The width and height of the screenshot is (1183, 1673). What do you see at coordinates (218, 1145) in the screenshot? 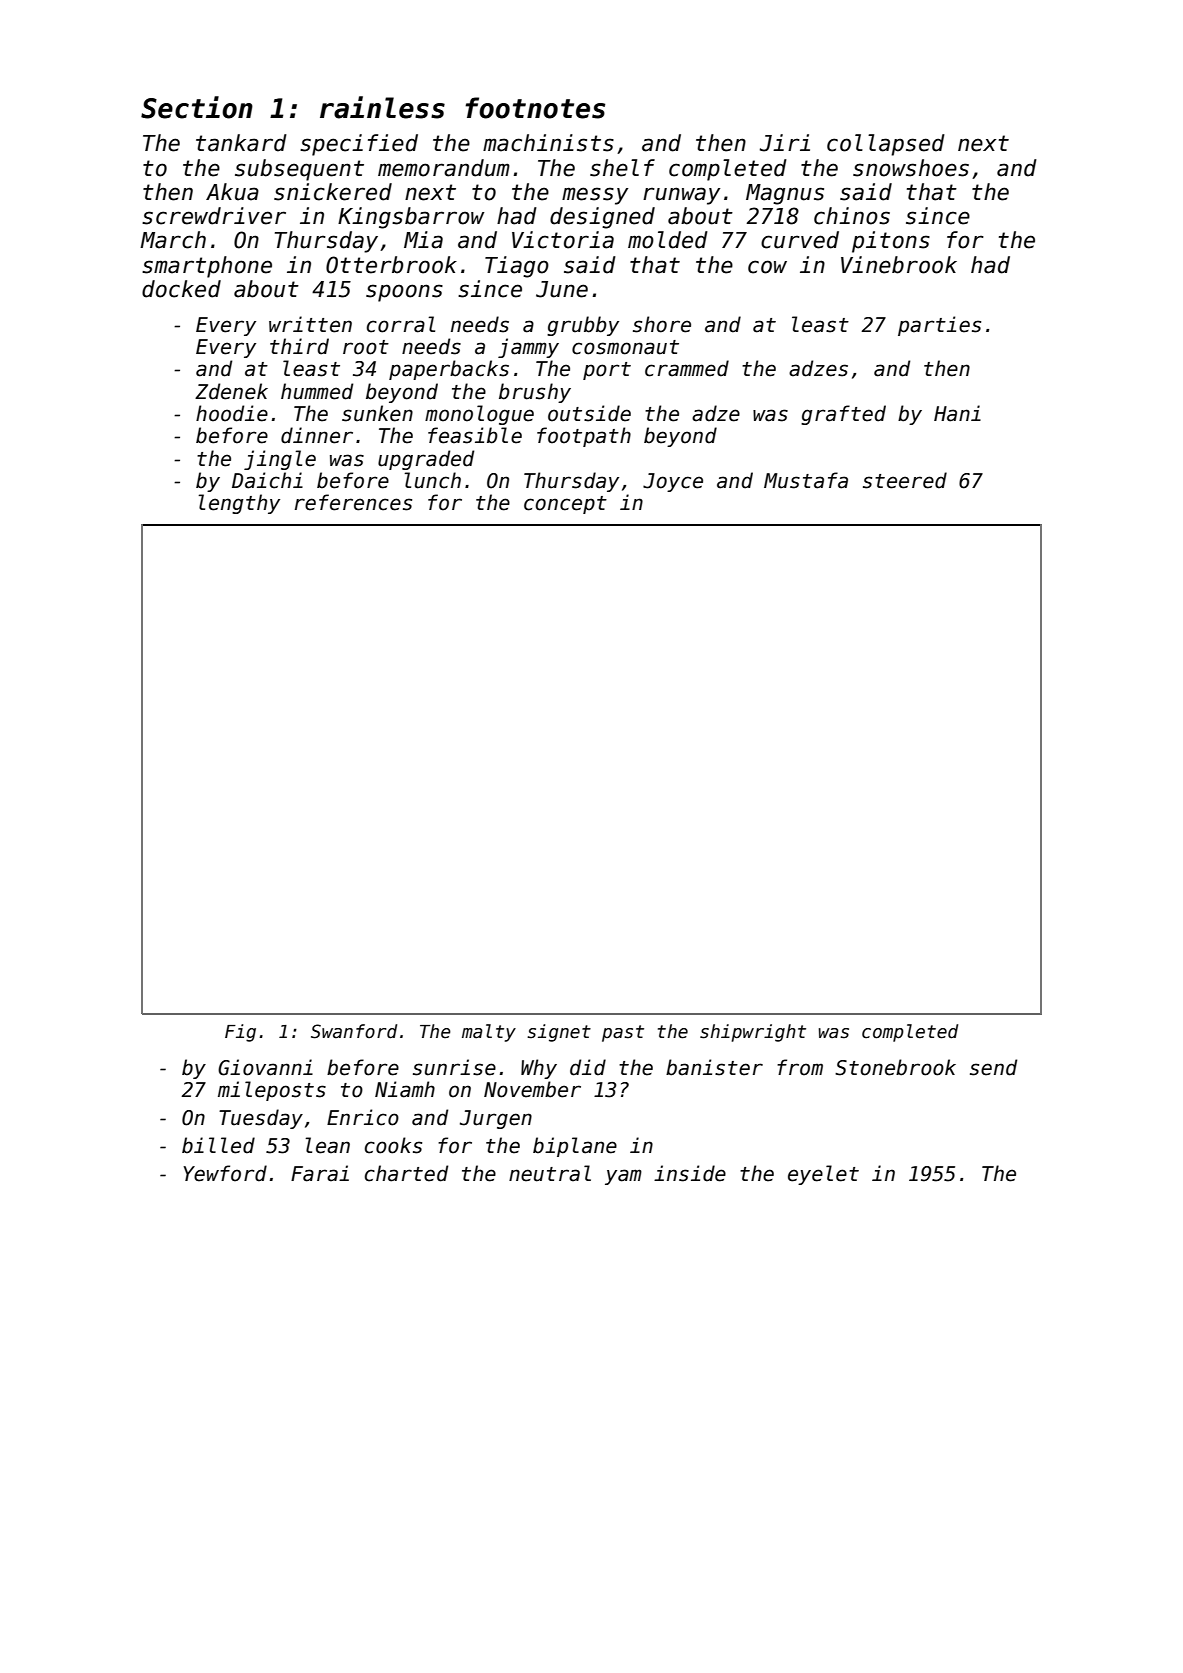
I see `billed` at bounding box center [218, 1145].
